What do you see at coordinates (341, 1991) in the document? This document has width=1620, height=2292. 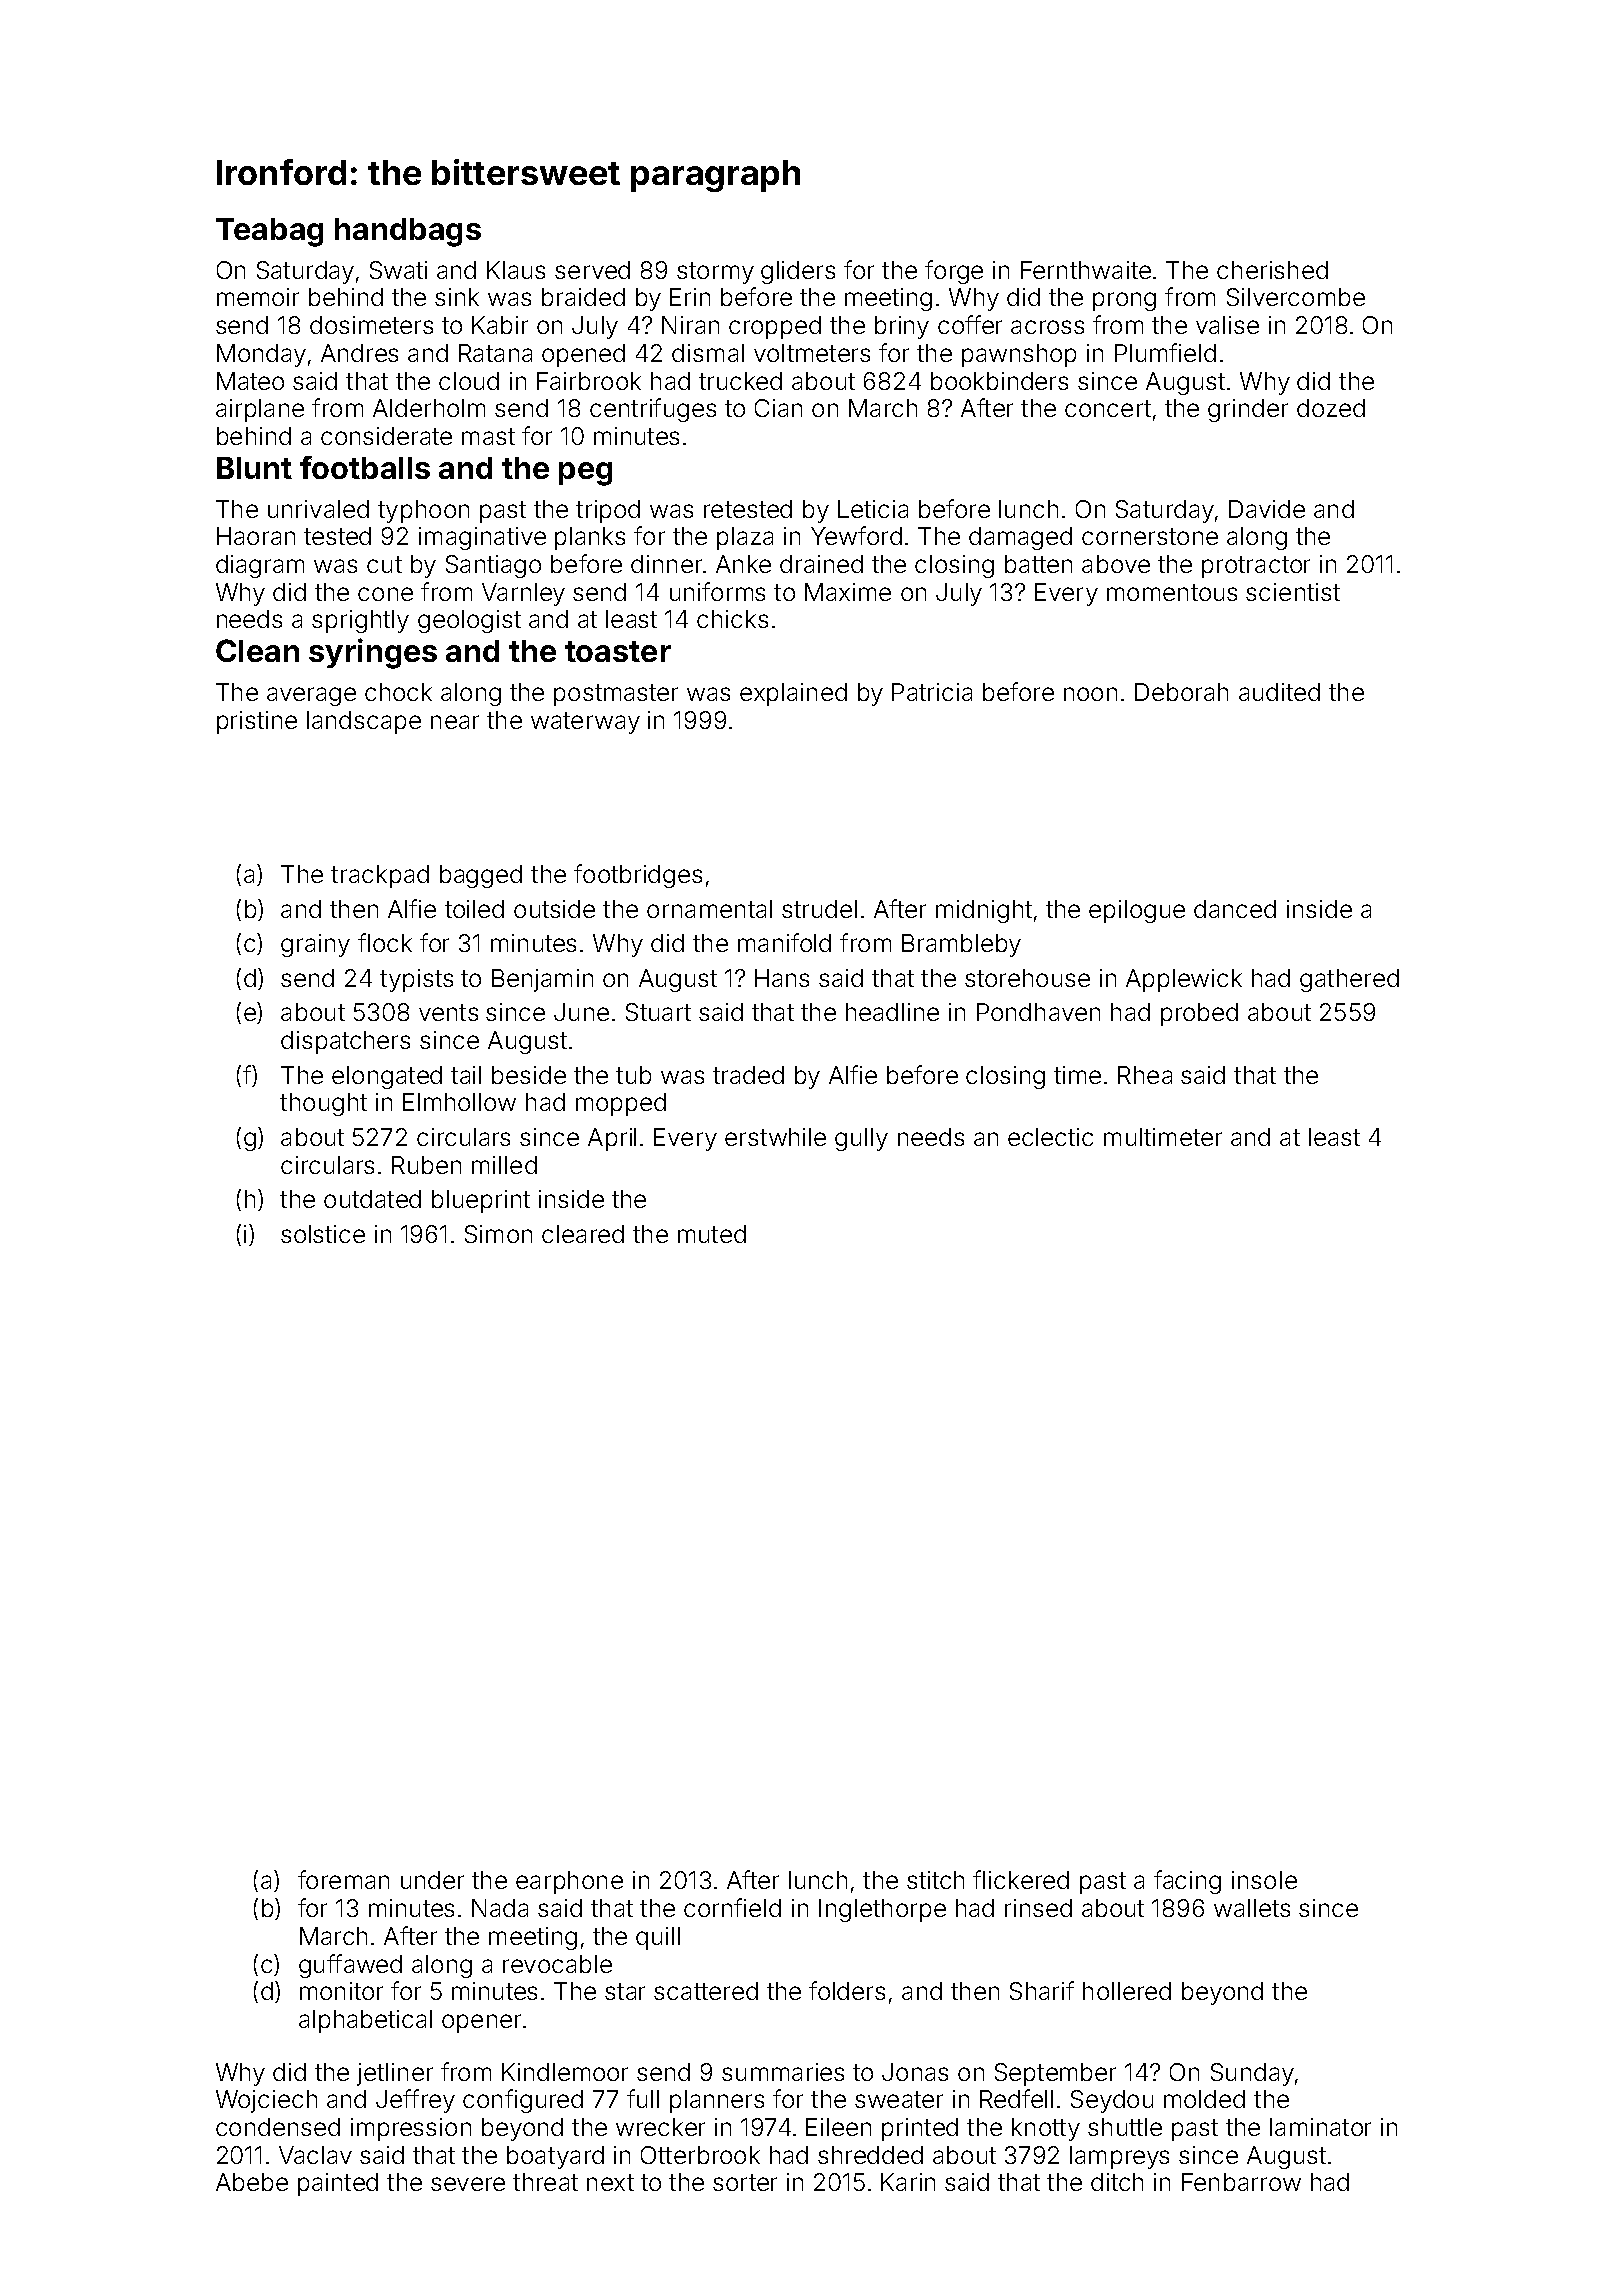 I see `monitor` at bounding box center [341, 1991].
